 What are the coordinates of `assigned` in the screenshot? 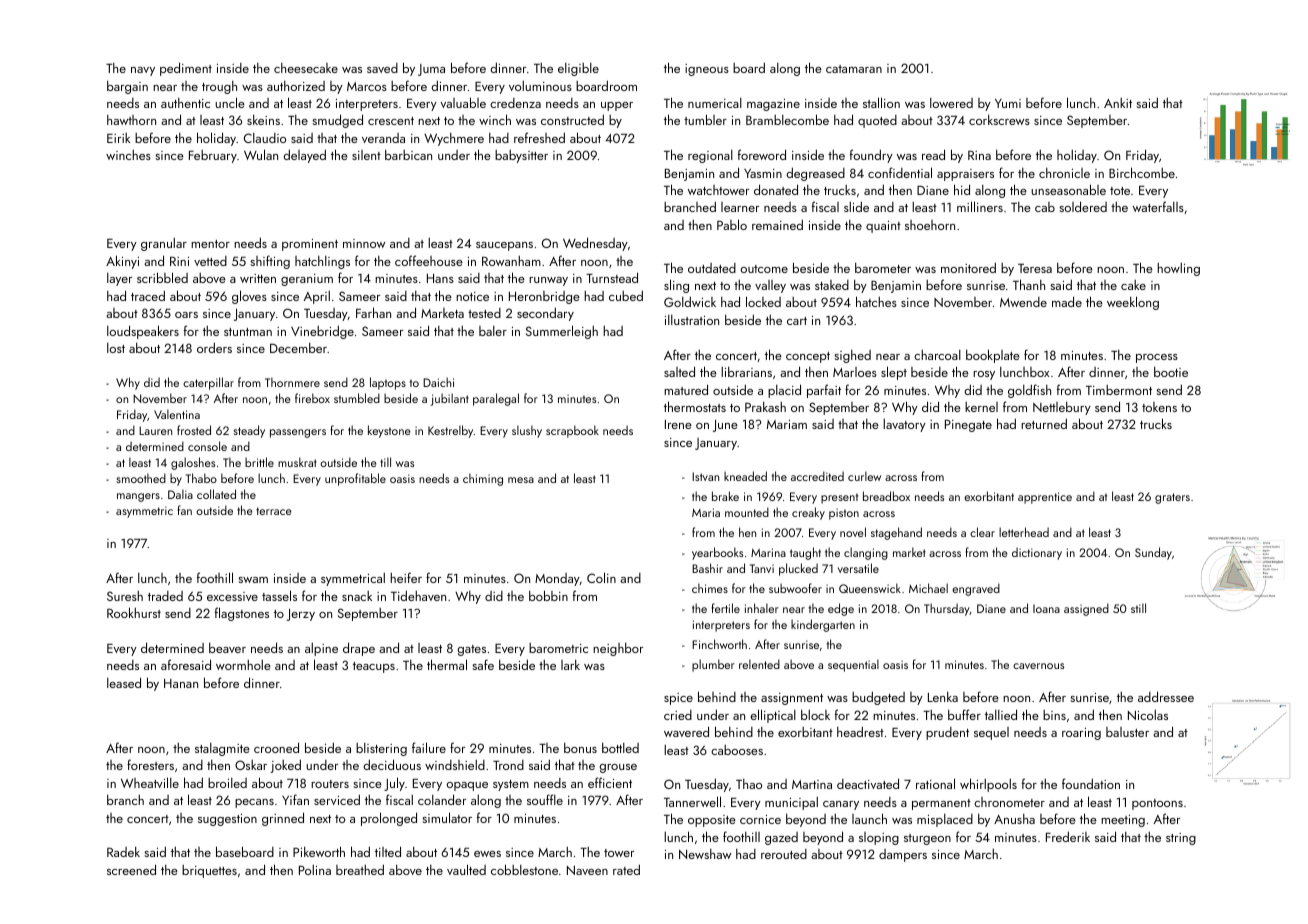 It's located at (1086, 609).
